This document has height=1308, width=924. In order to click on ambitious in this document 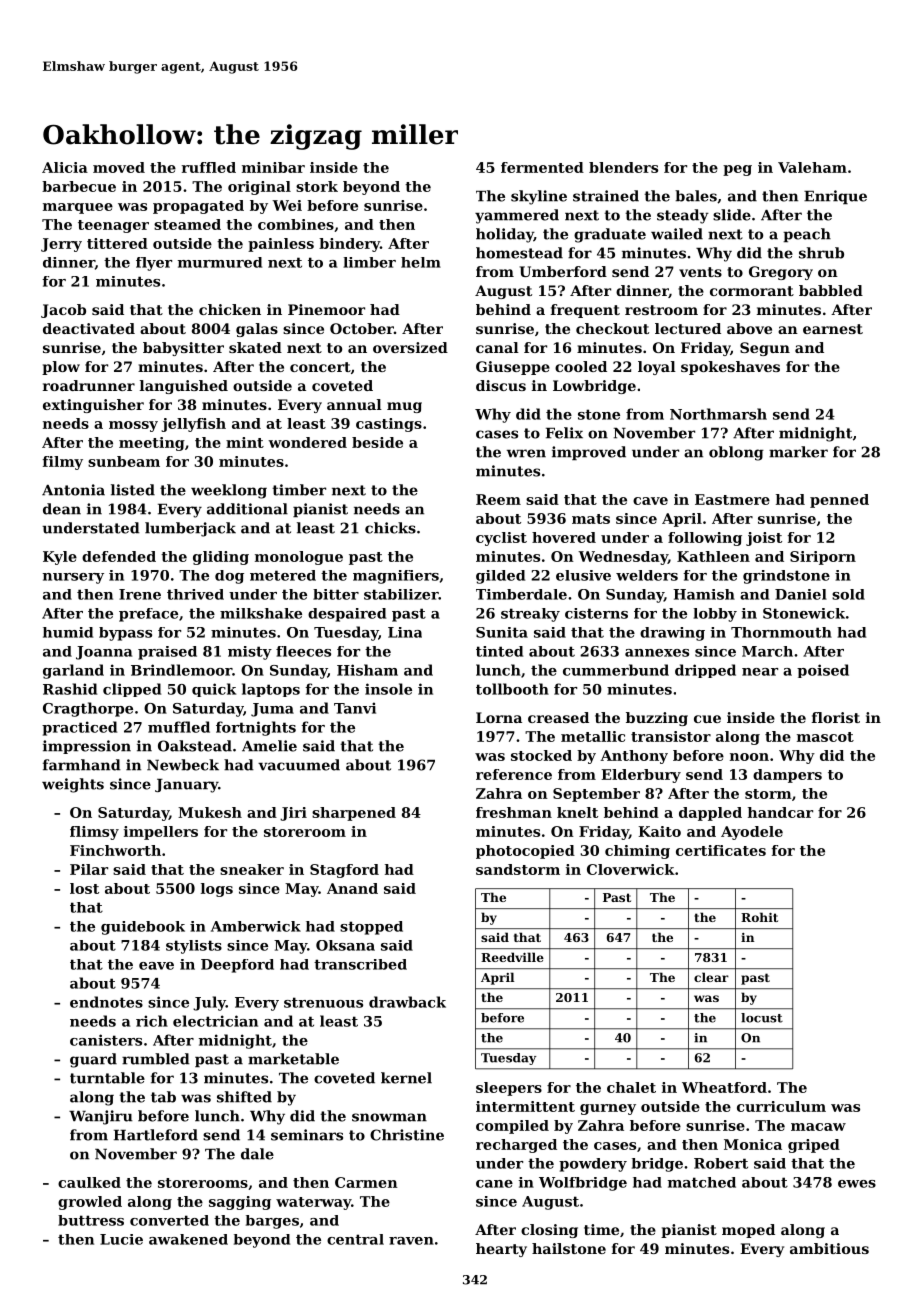, I will do `click(829, 1248)`.
